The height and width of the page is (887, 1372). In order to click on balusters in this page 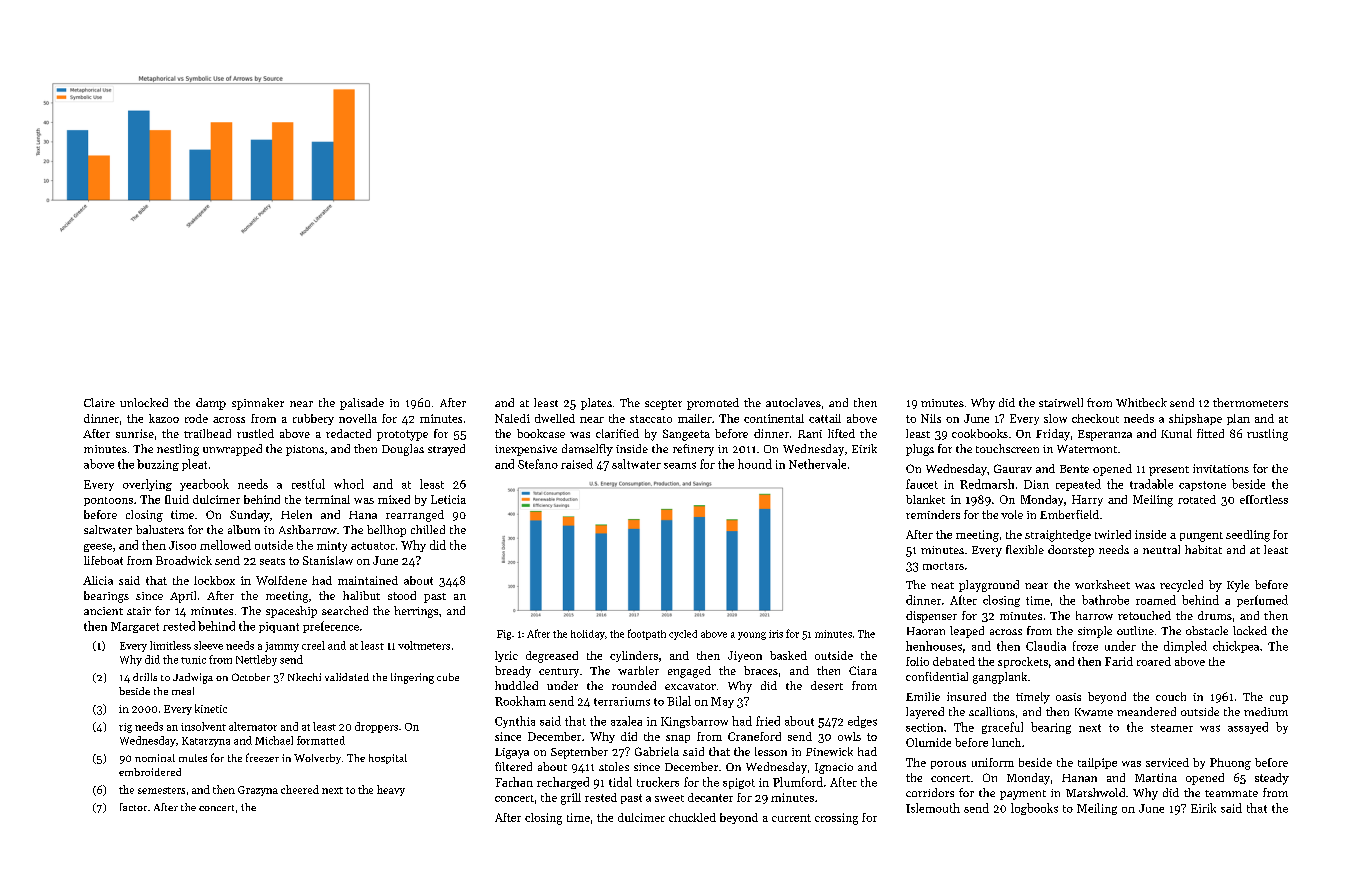, I will do `click(160, 529)`.
